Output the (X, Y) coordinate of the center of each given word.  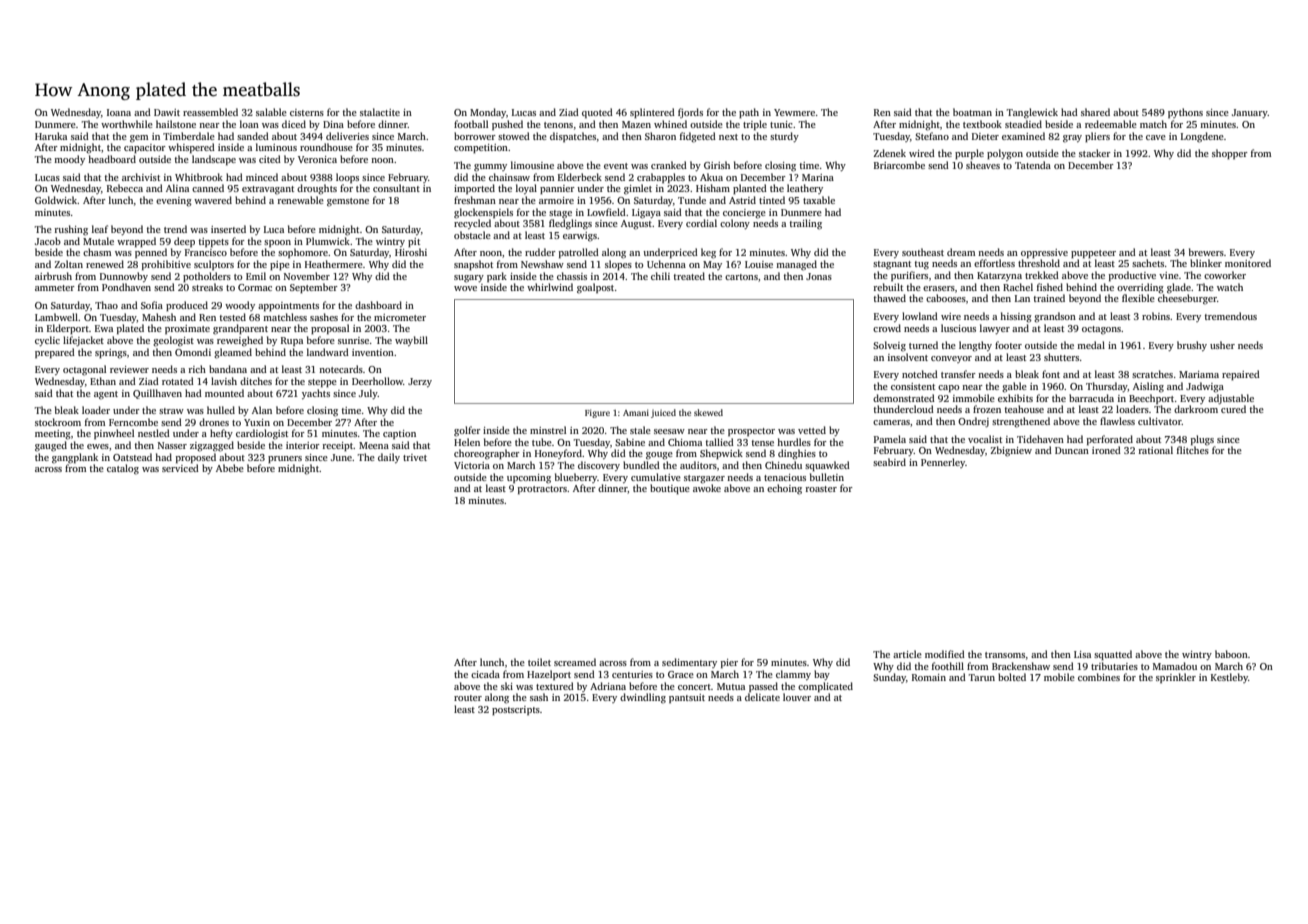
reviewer (129, 369)
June (341, 457)
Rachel (1018, 287)
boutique (670, 489)
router (468, 698)
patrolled (579, 253)
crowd (887, 328)
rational (1156, 450)
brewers (1206, 252)
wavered (213, 200)
